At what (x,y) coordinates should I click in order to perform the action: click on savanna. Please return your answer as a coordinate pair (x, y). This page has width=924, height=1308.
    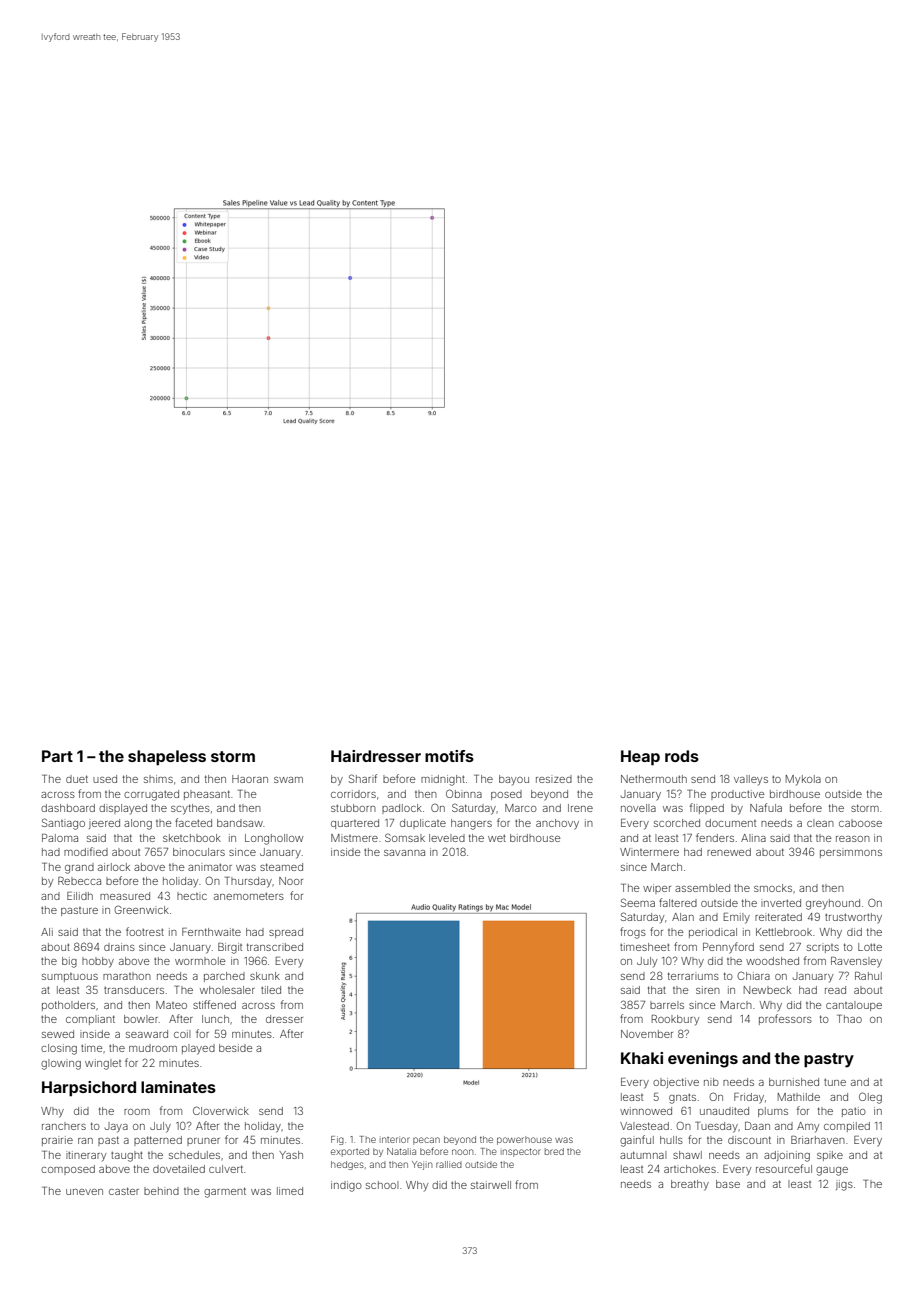
    Looking at the image, I should click on (404, 853).
